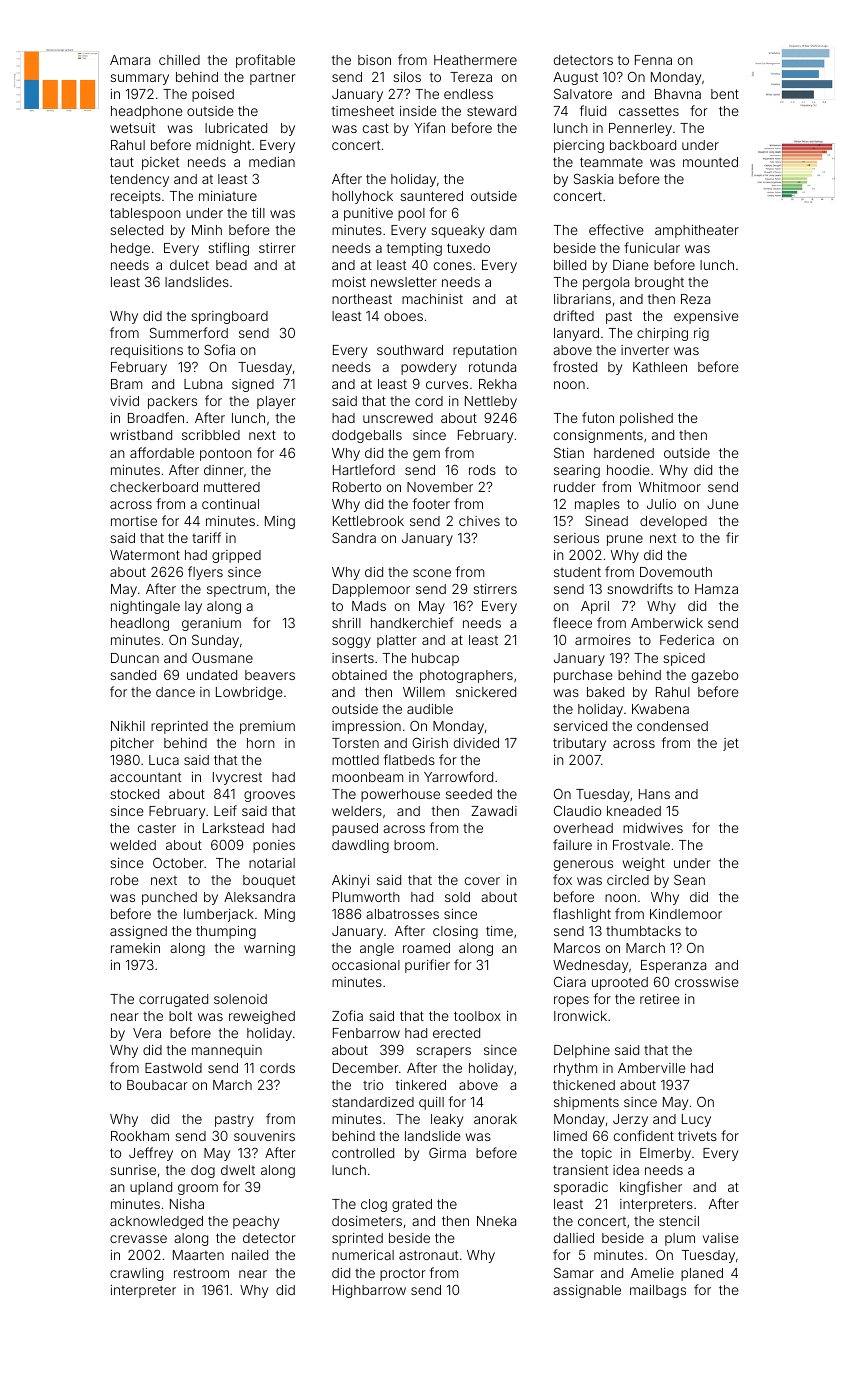 The image size is (849, 1400). I want to click on bison, so click(374, 60).
